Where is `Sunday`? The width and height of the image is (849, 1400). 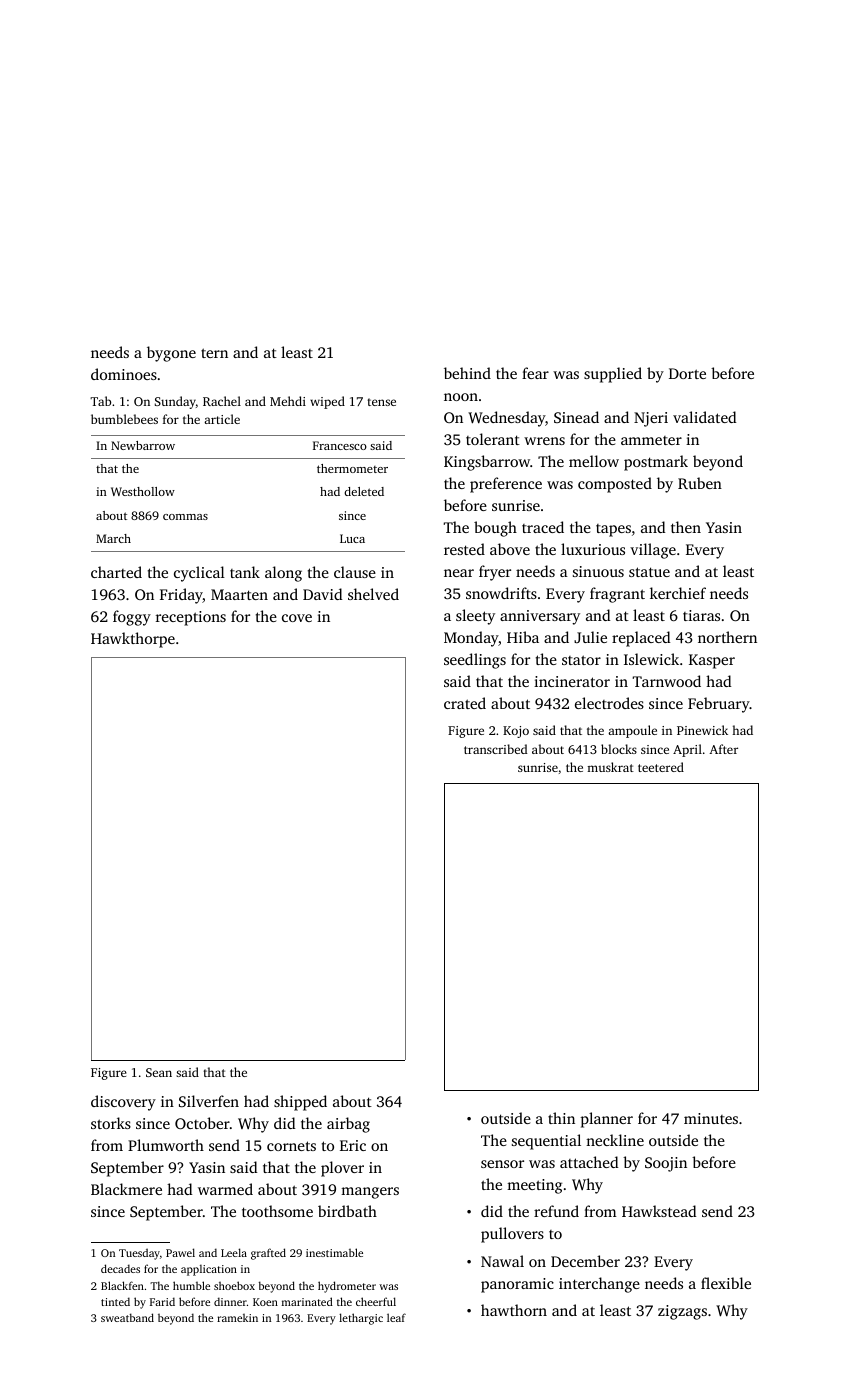
Sunday is located at coordinates (175, 402).
